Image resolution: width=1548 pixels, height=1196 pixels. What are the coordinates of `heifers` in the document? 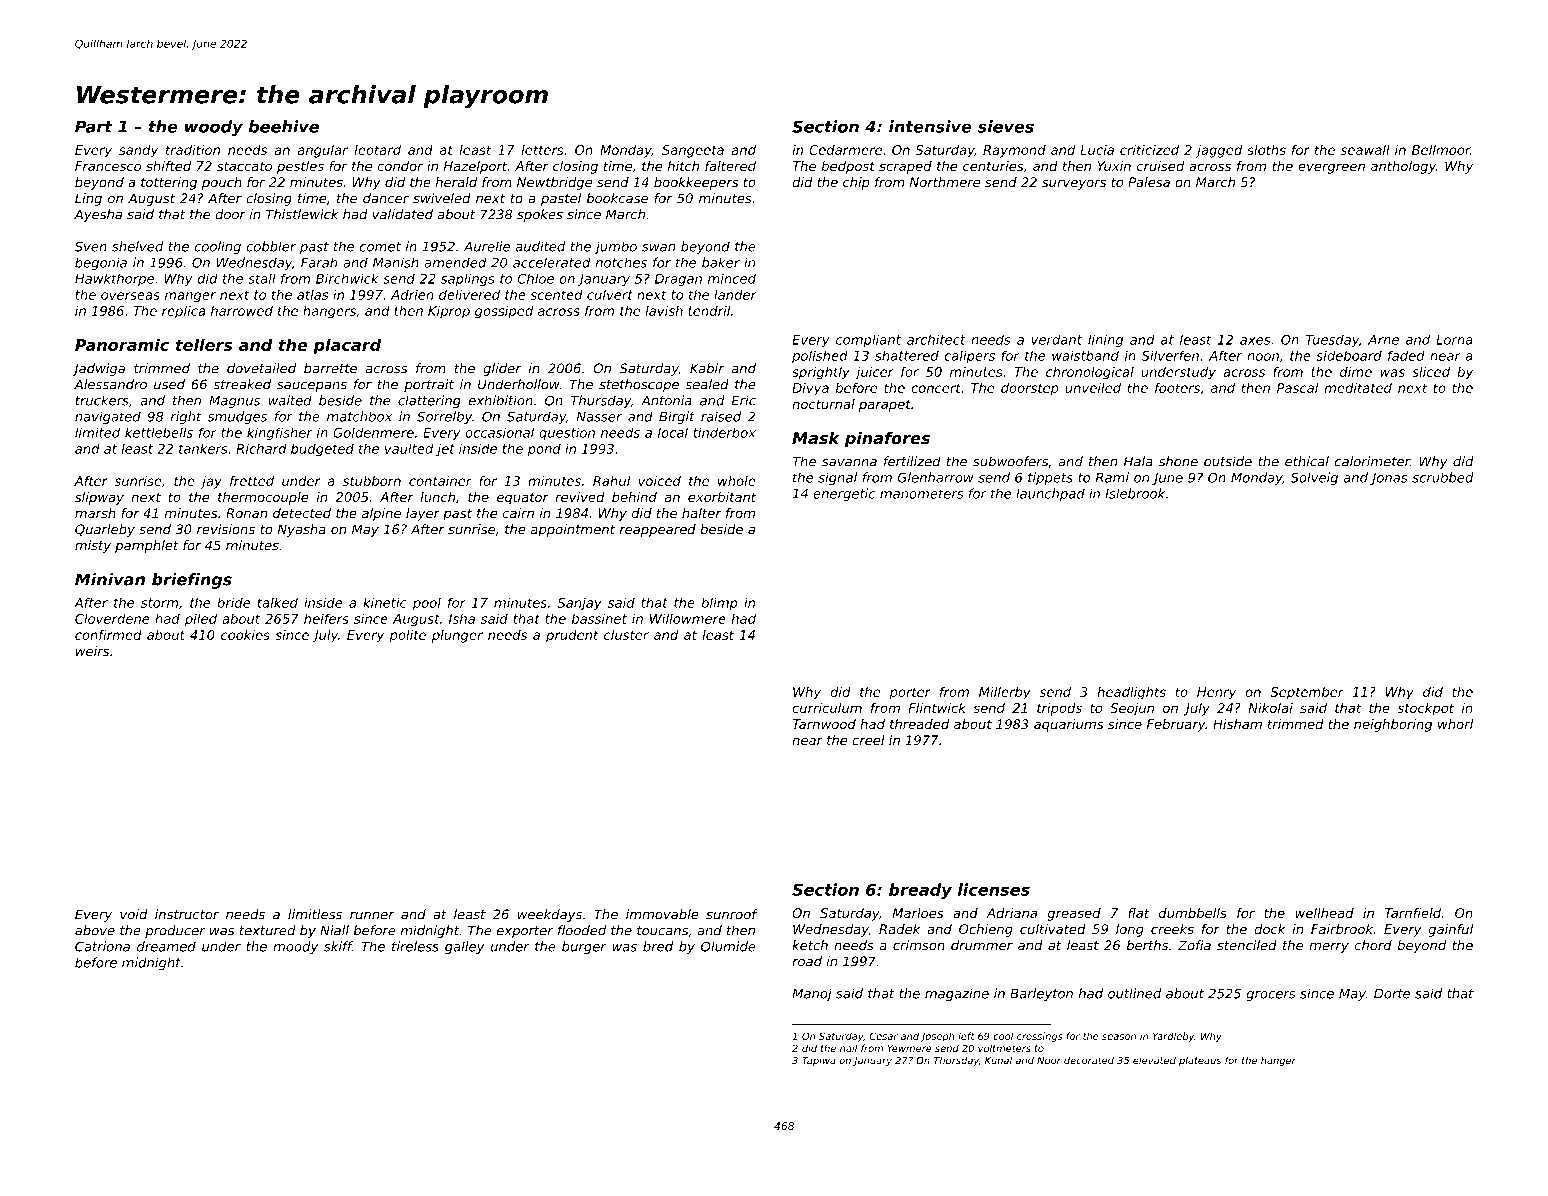 It's located at (326, 618).
